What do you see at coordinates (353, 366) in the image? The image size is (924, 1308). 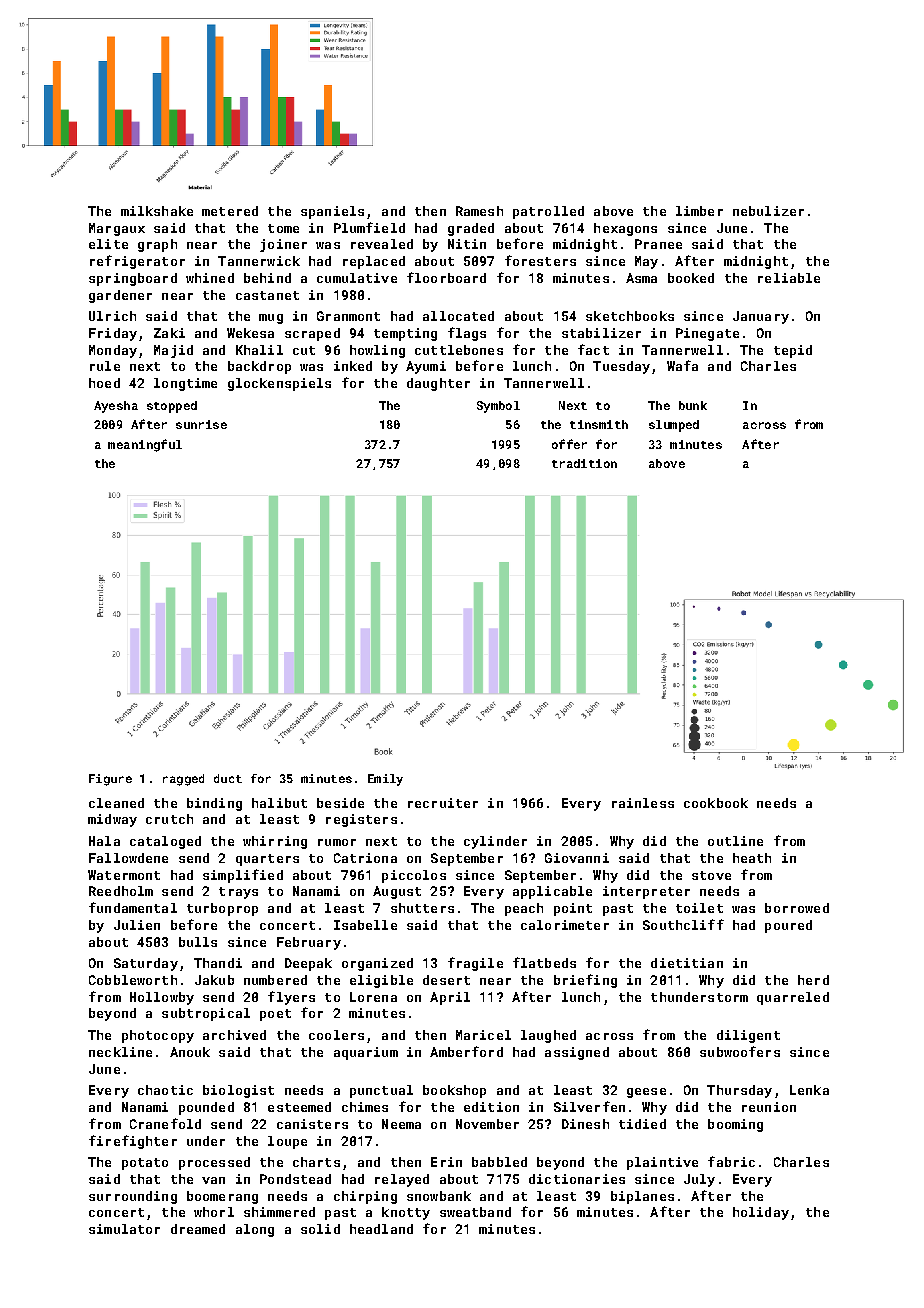 I see `inked` at bounding box center [353, 366].
